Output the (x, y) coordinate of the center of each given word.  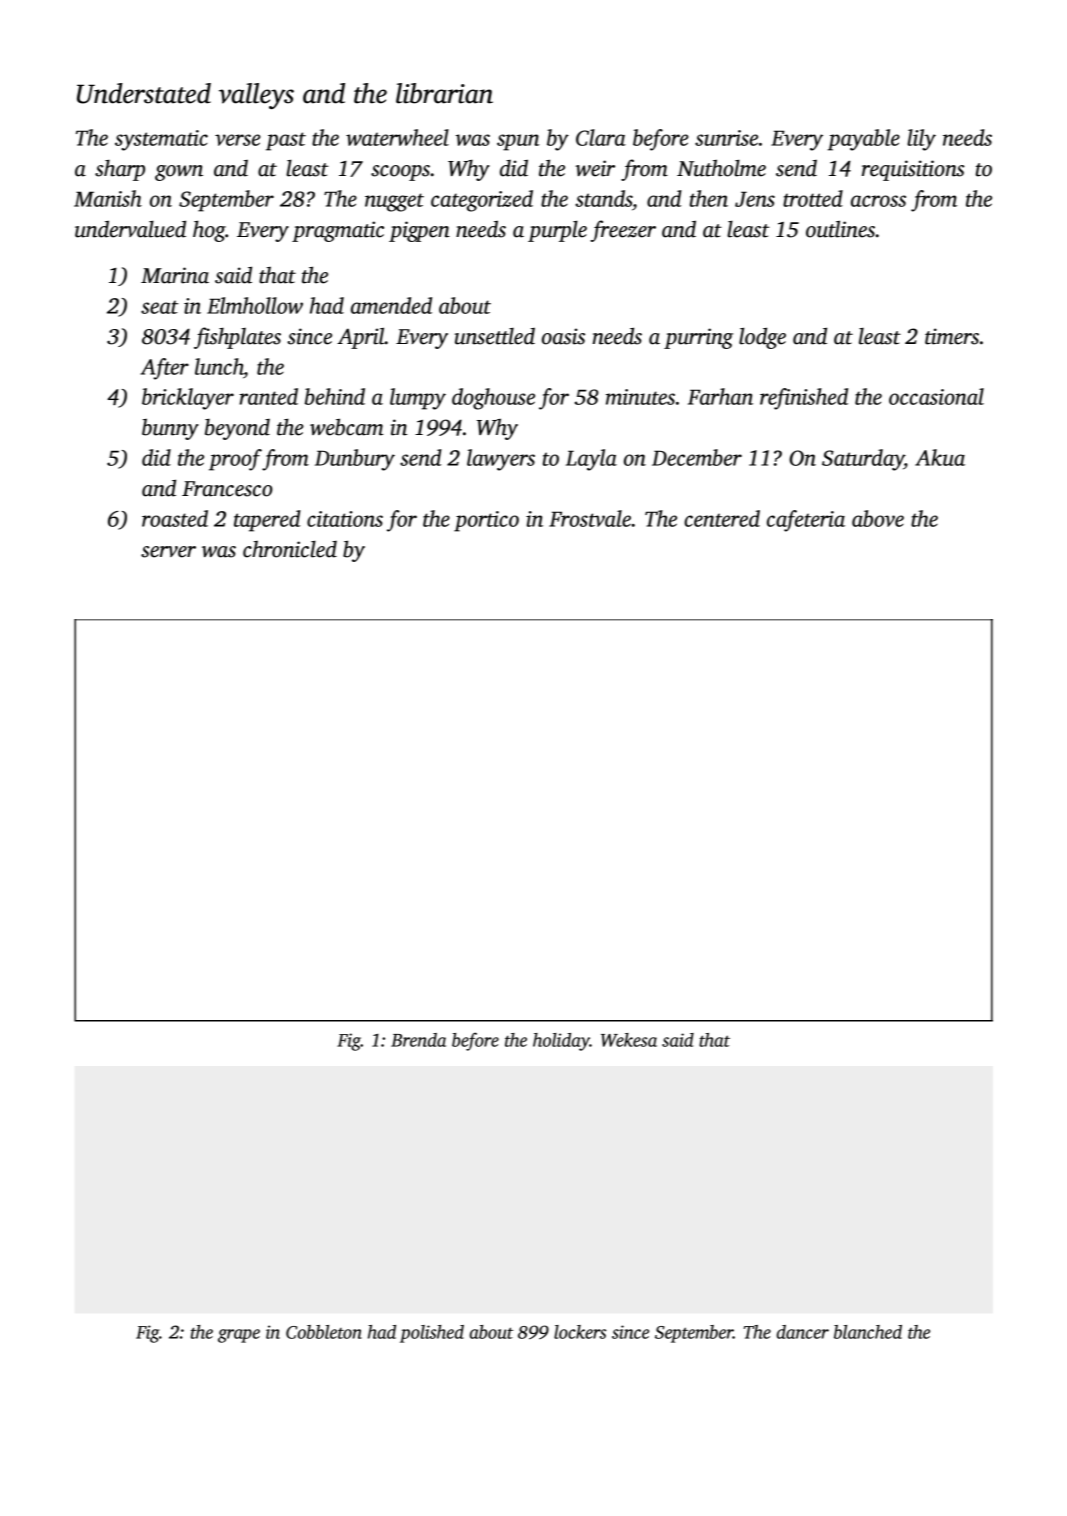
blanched (868, 1332)
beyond (237, 429)
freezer (623, 231)
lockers (580, 1332)
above (878, 518)
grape (239, 1336)
